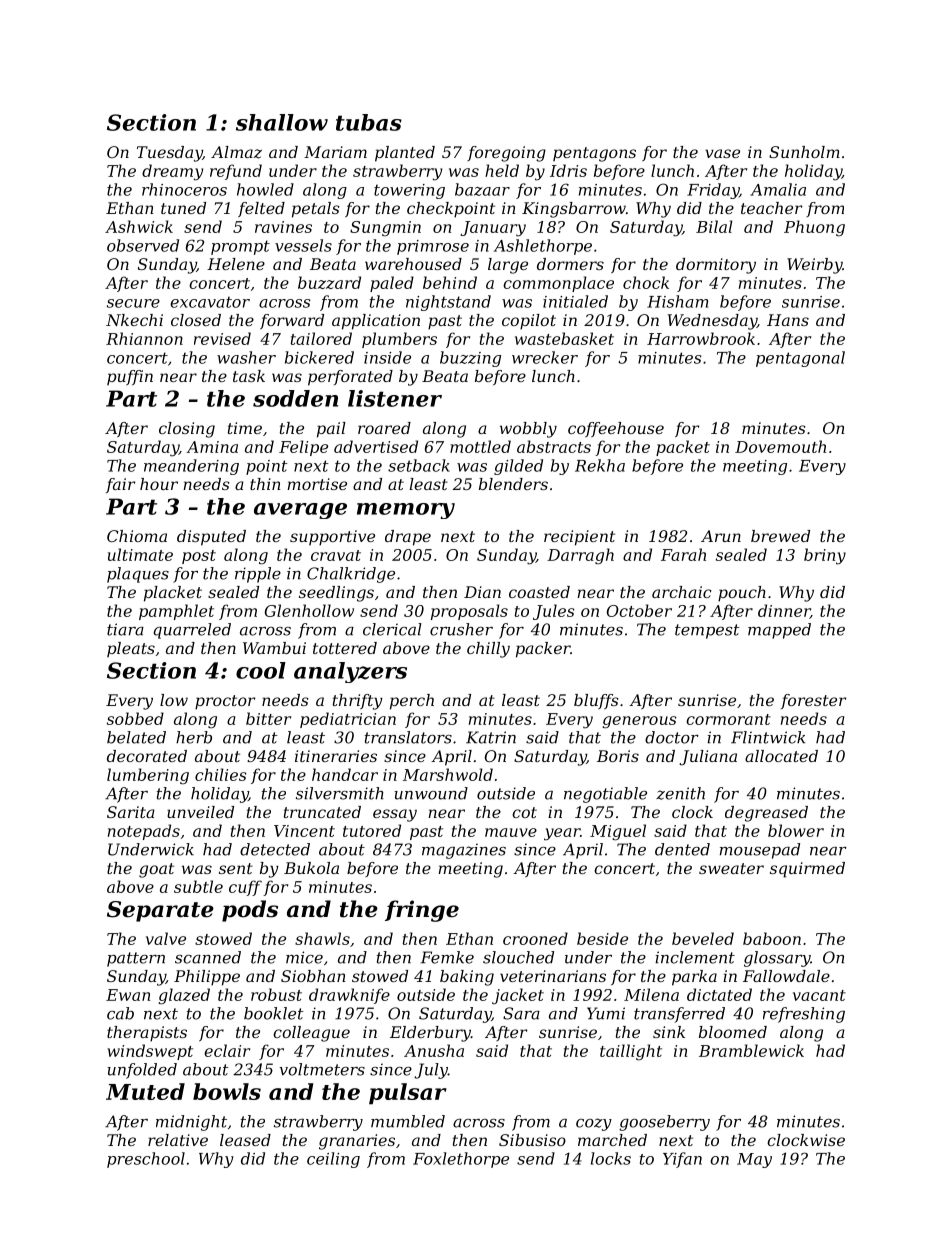 This image has width=952, height=1233. Describe the element at coordinates (173, 594) in the image. I see `placket` at that location.
